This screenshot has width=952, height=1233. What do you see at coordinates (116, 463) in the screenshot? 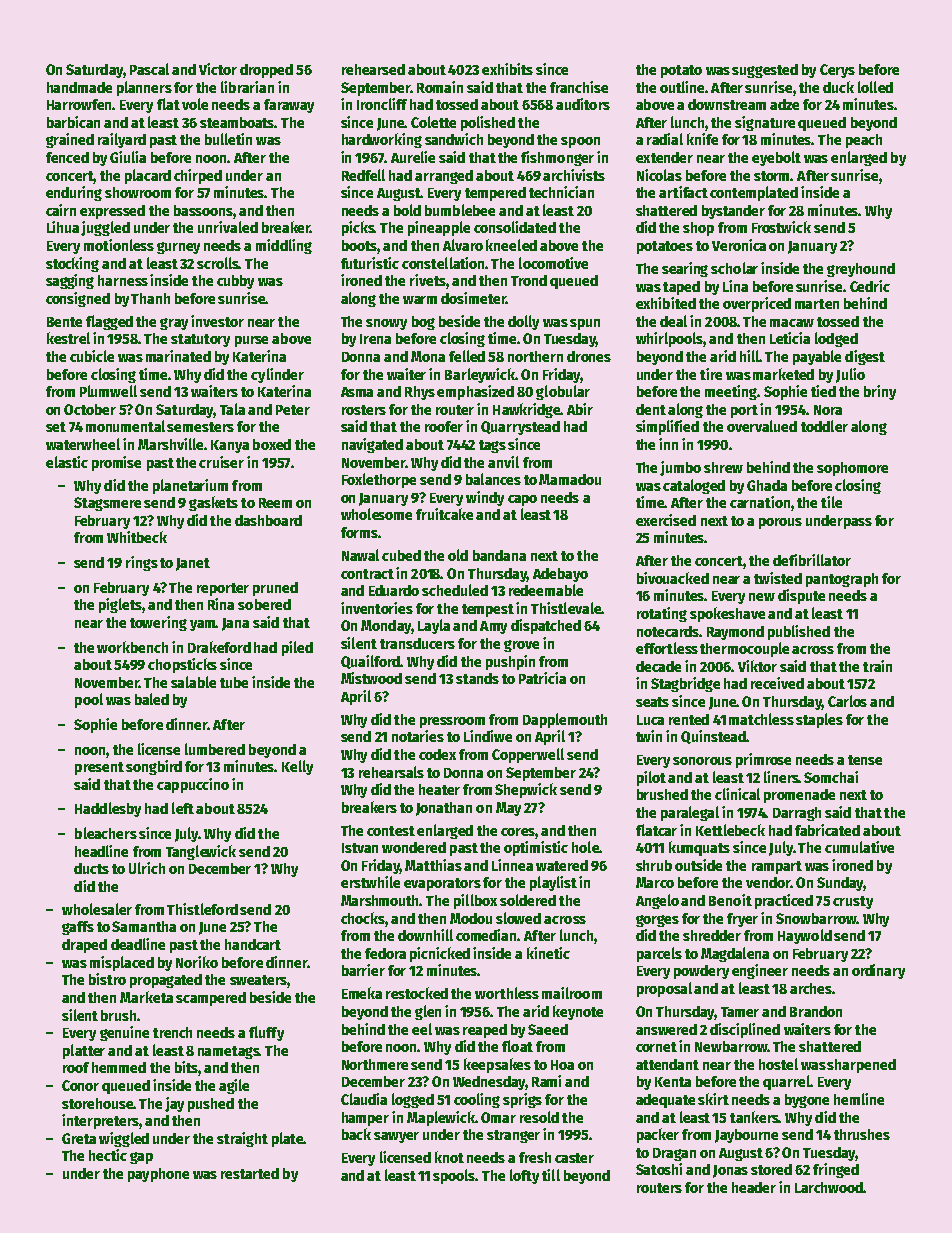
I see `promise` at bounding box center [116, 463].
